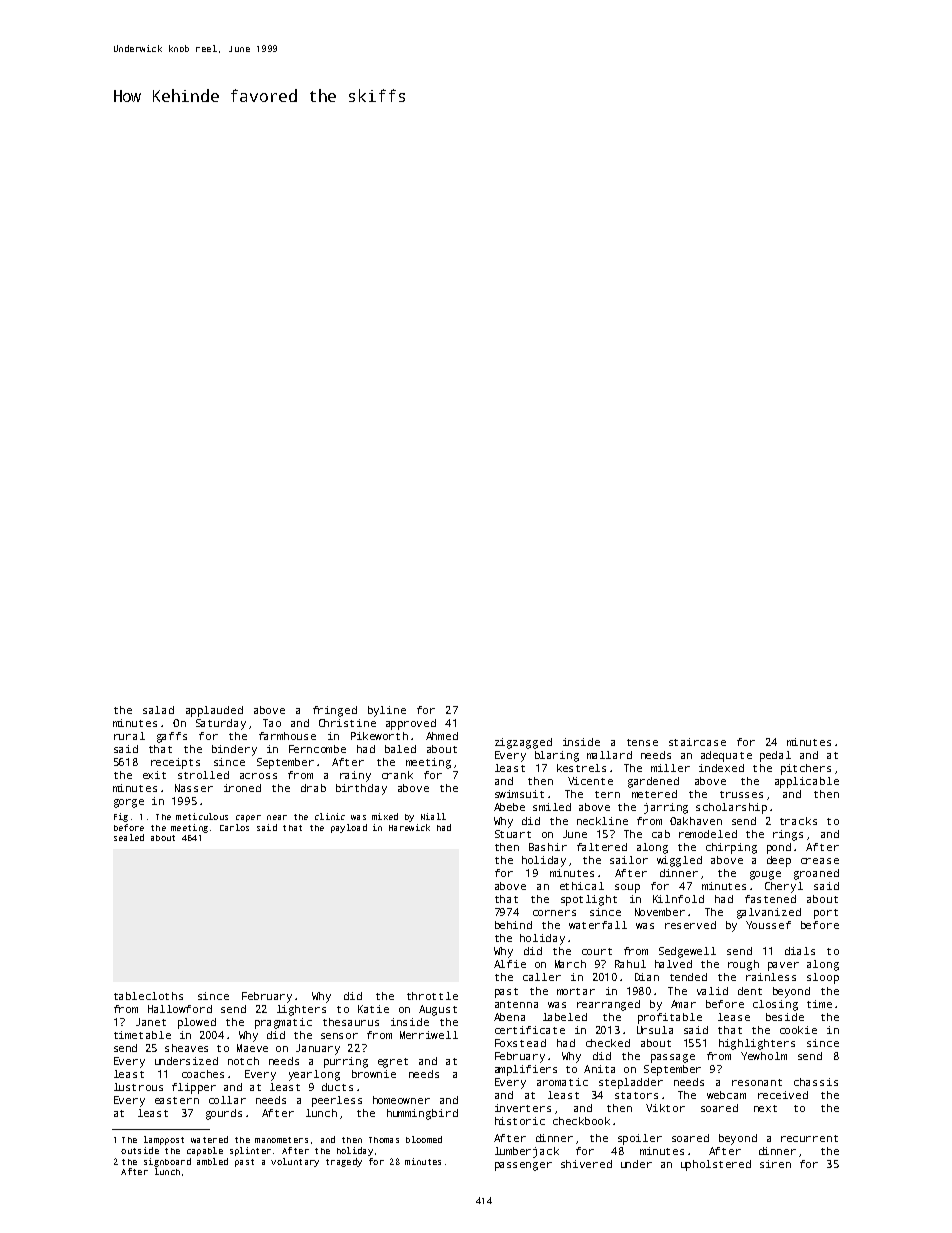  Describe the element at coordinates (726, 756) in the page. I see `adequate` at that location.
